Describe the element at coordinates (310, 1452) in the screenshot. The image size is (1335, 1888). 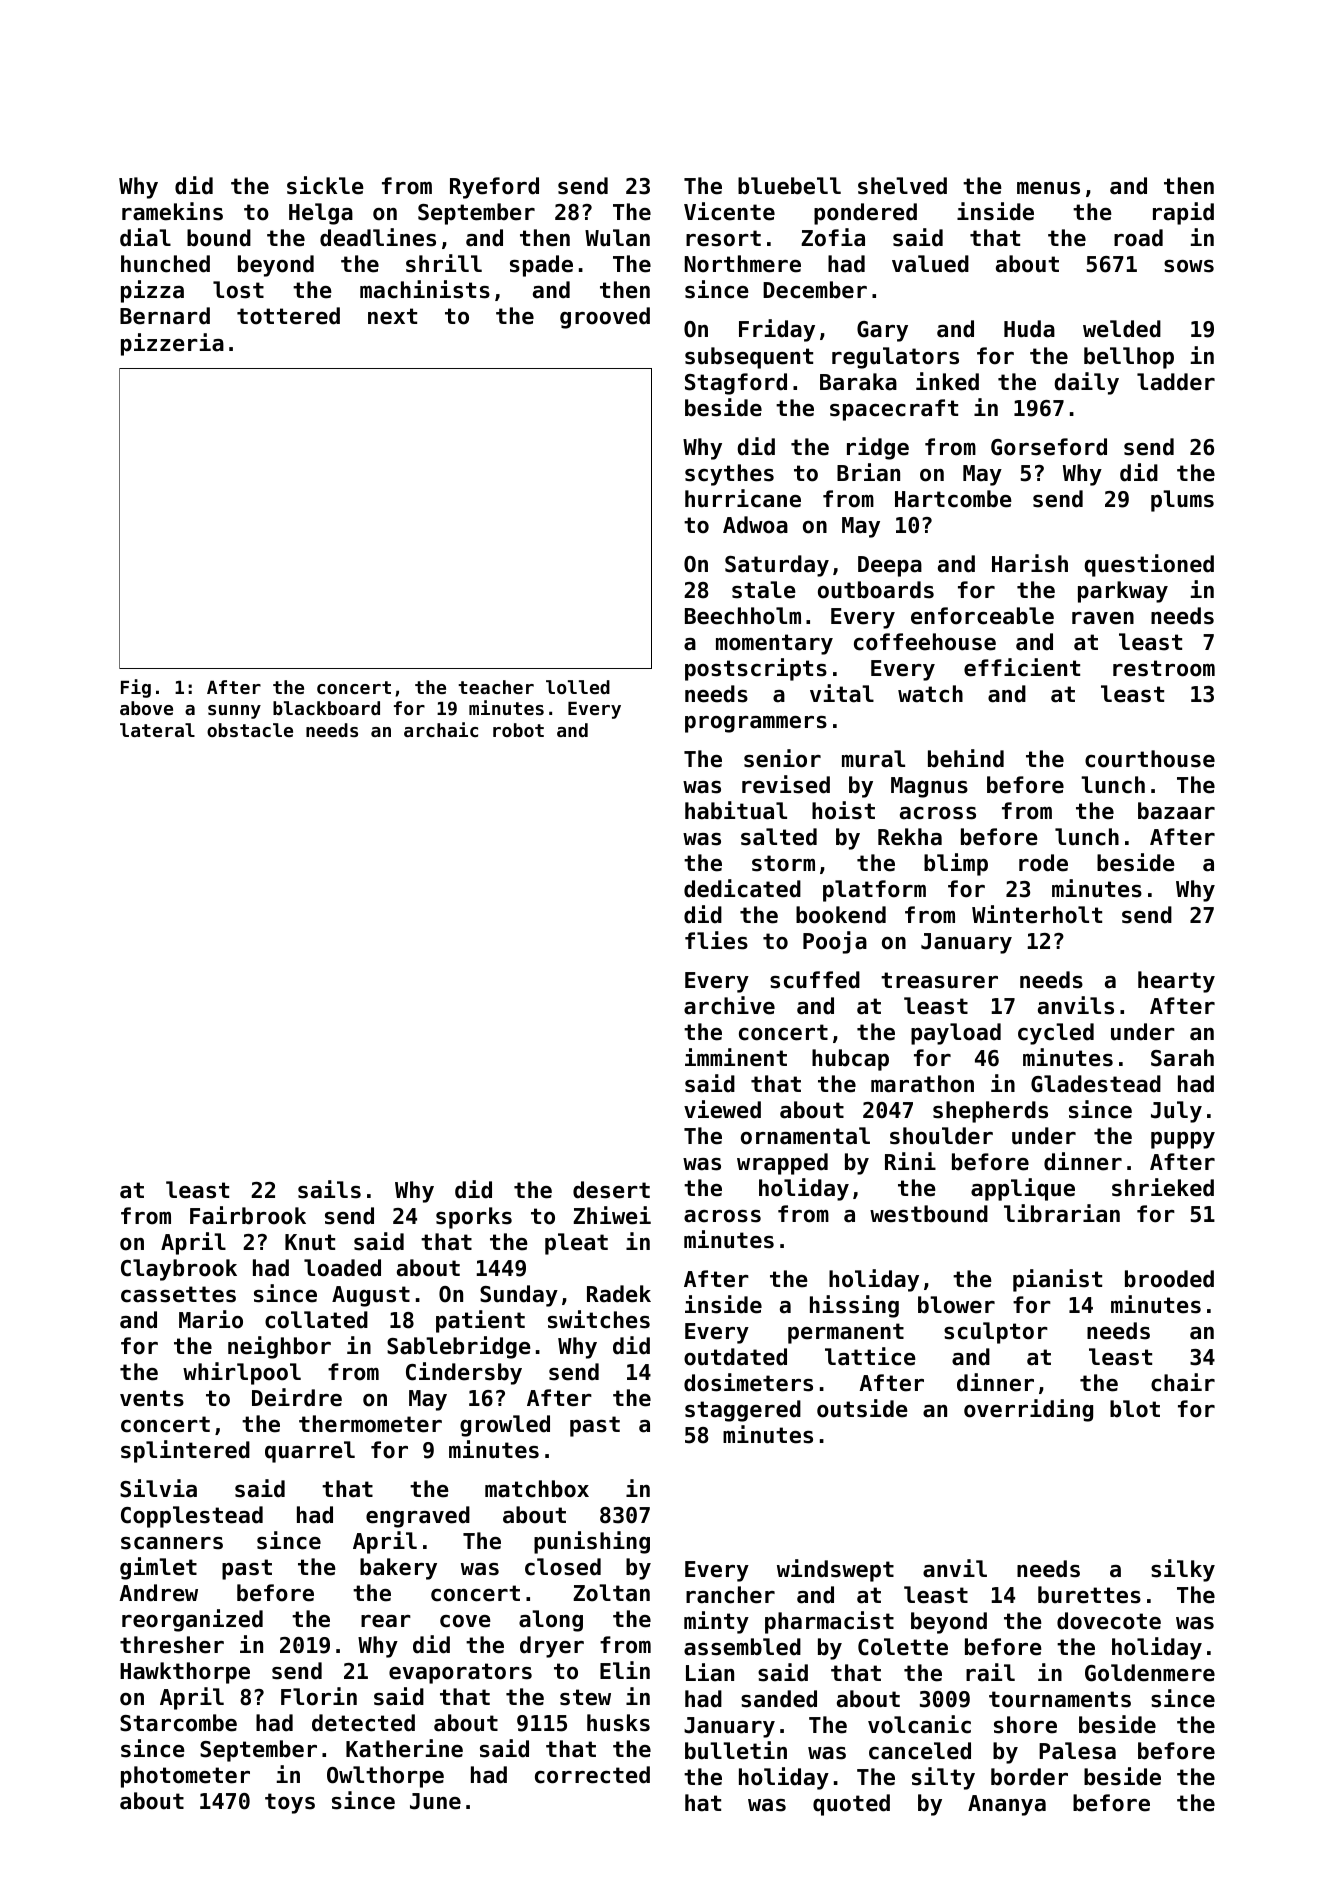
I see `quarrel` at that location.
